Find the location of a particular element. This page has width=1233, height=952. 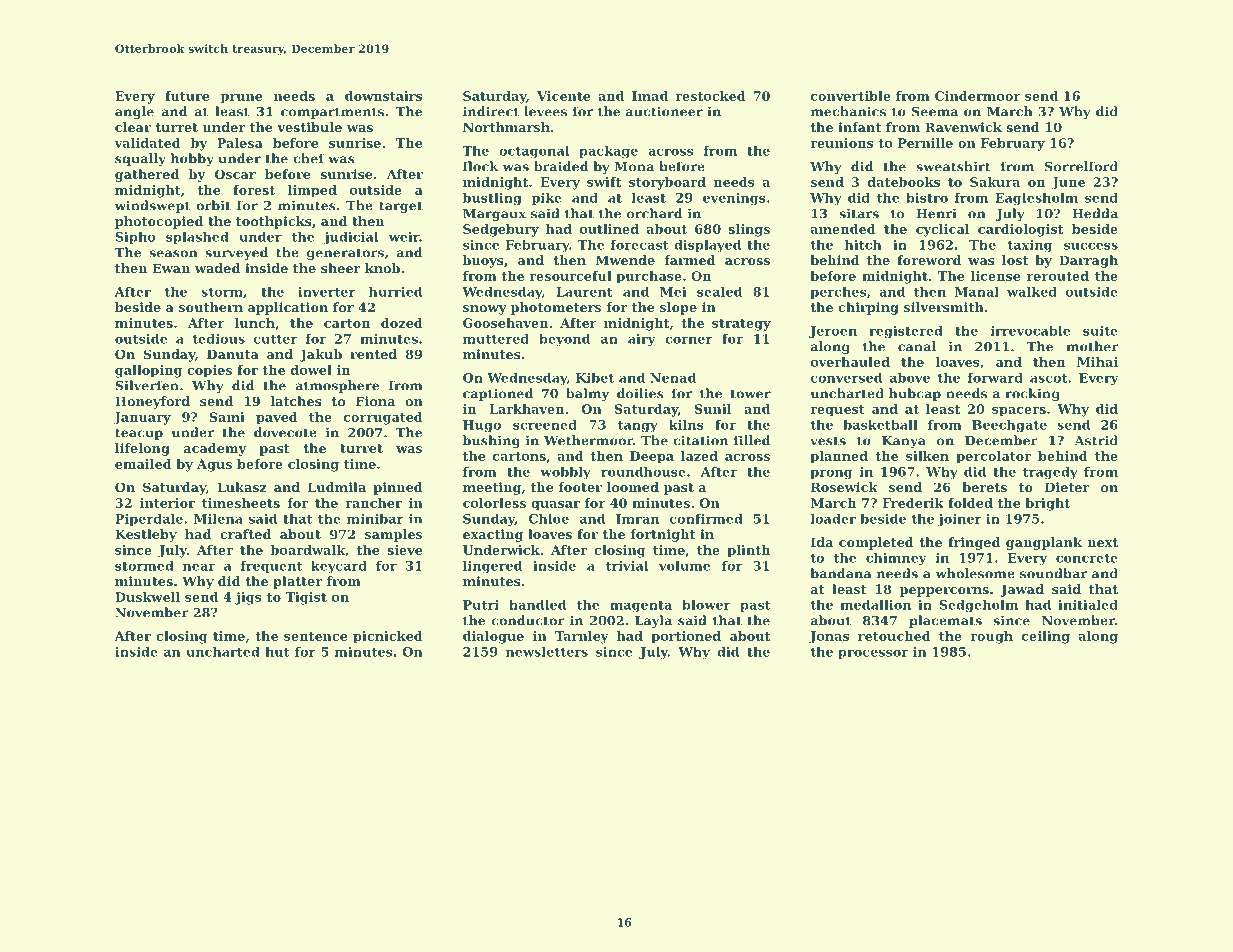

muttered is located at coordinates (496, 338).
